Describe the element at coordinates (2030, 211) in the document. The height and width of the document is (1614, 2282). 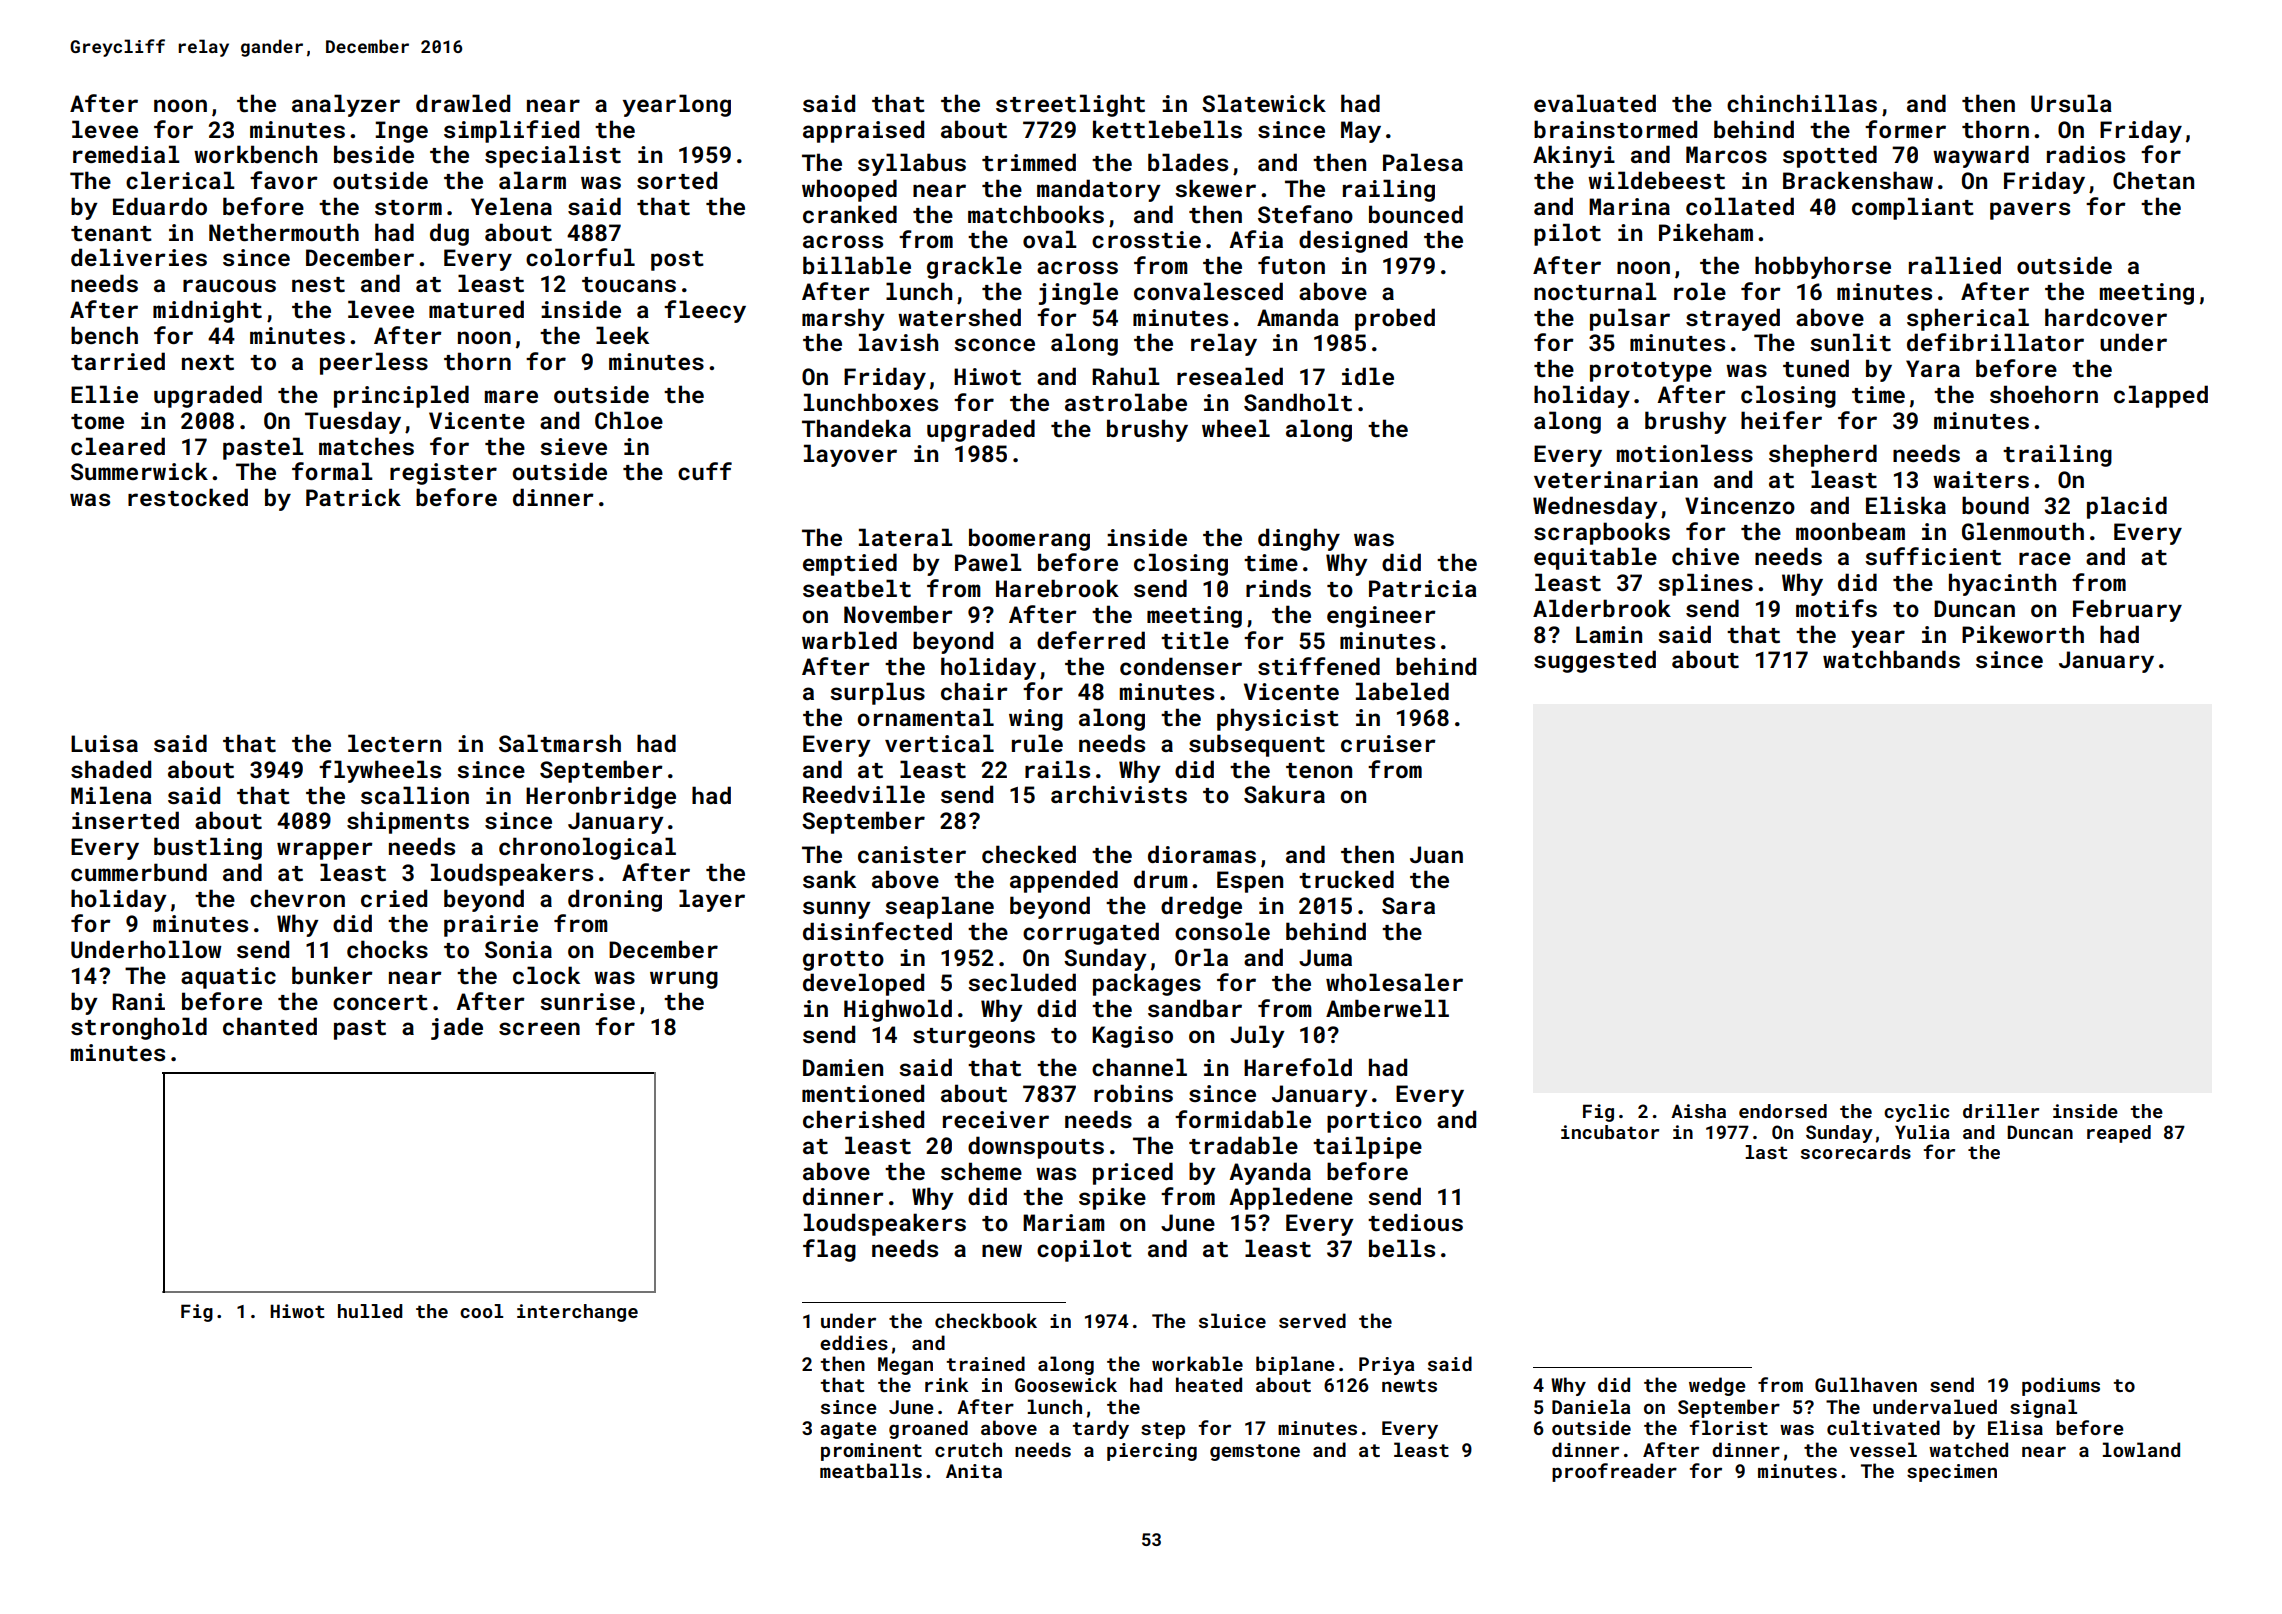
I see `pavers` at that location.
